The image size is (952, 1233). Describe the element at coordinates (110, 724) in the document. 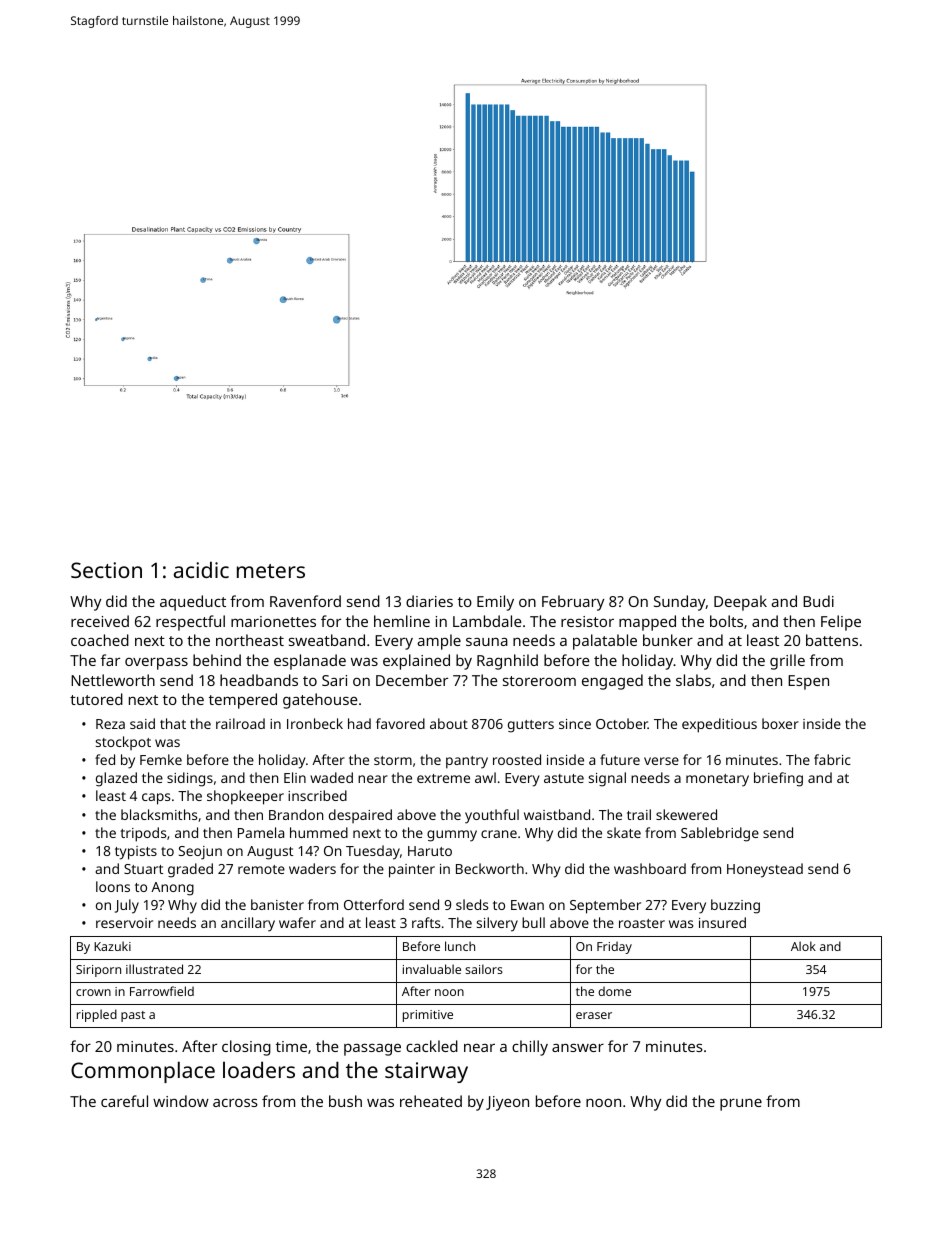

I see `Reza` at that location.
